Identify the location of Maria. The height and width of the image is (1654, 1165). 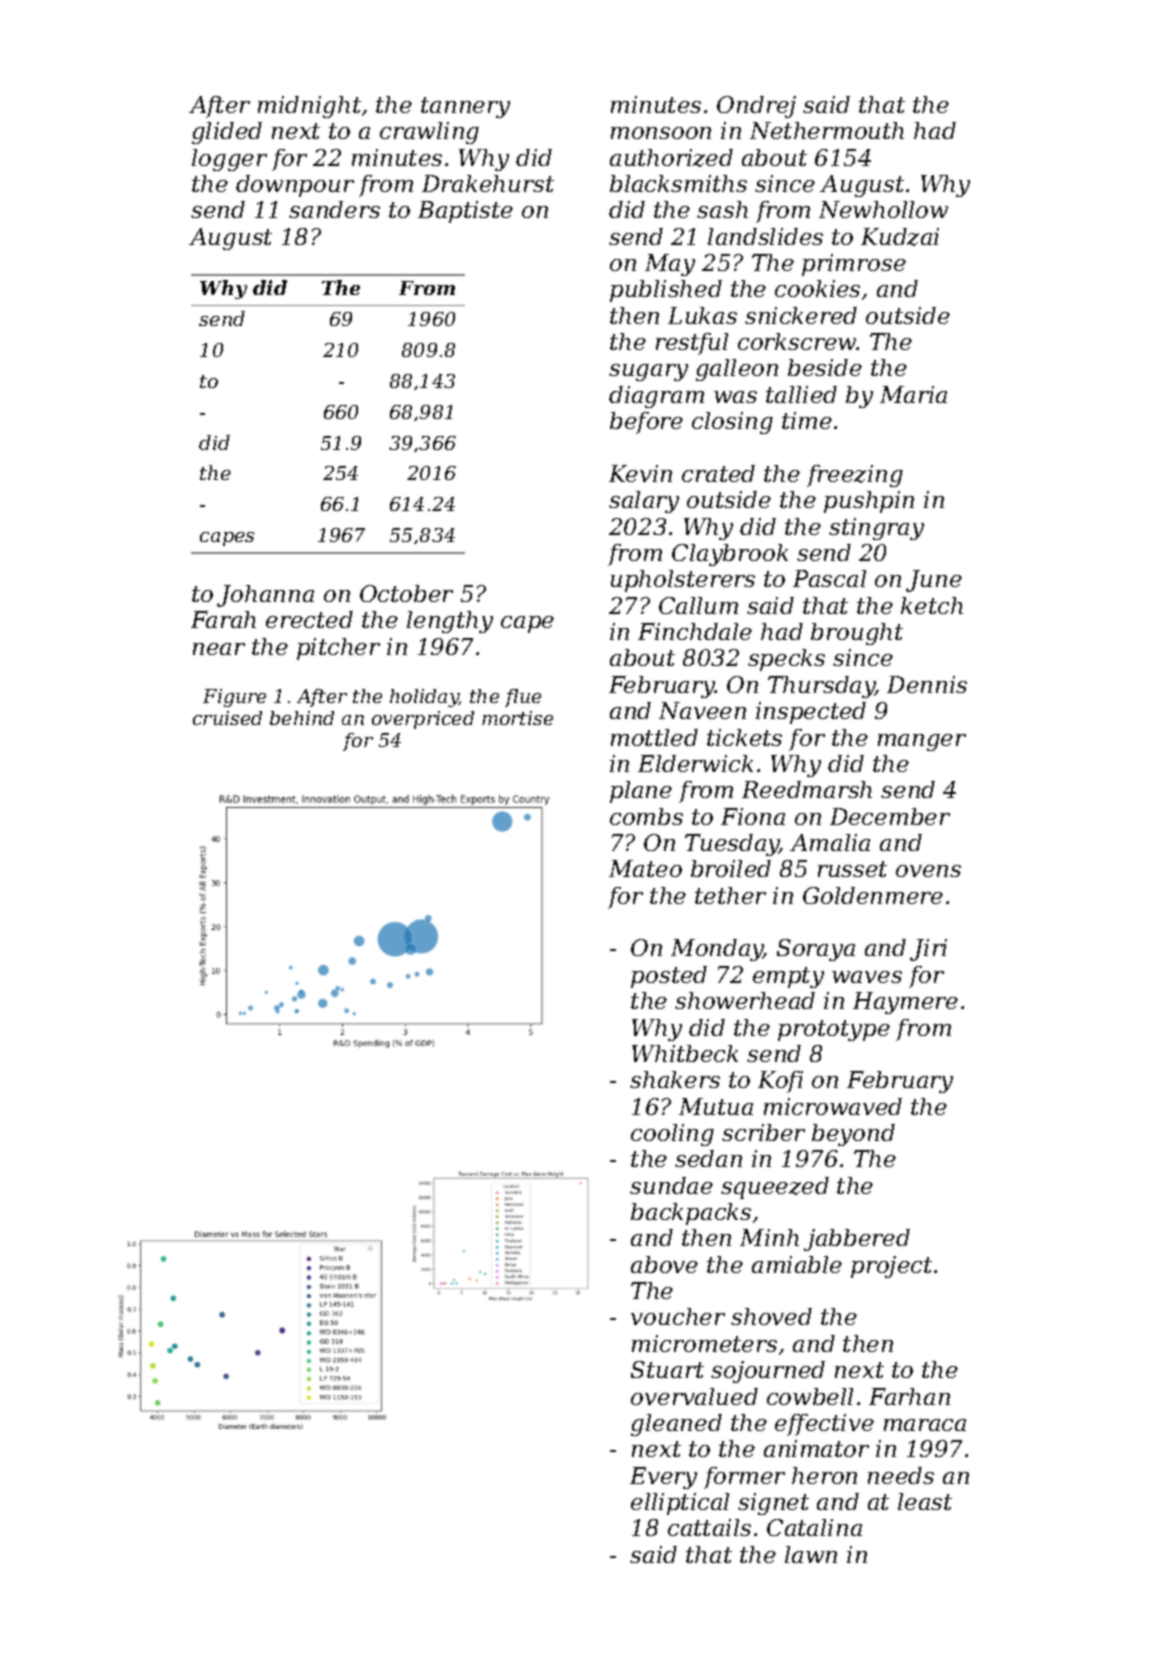
(913, 394).
